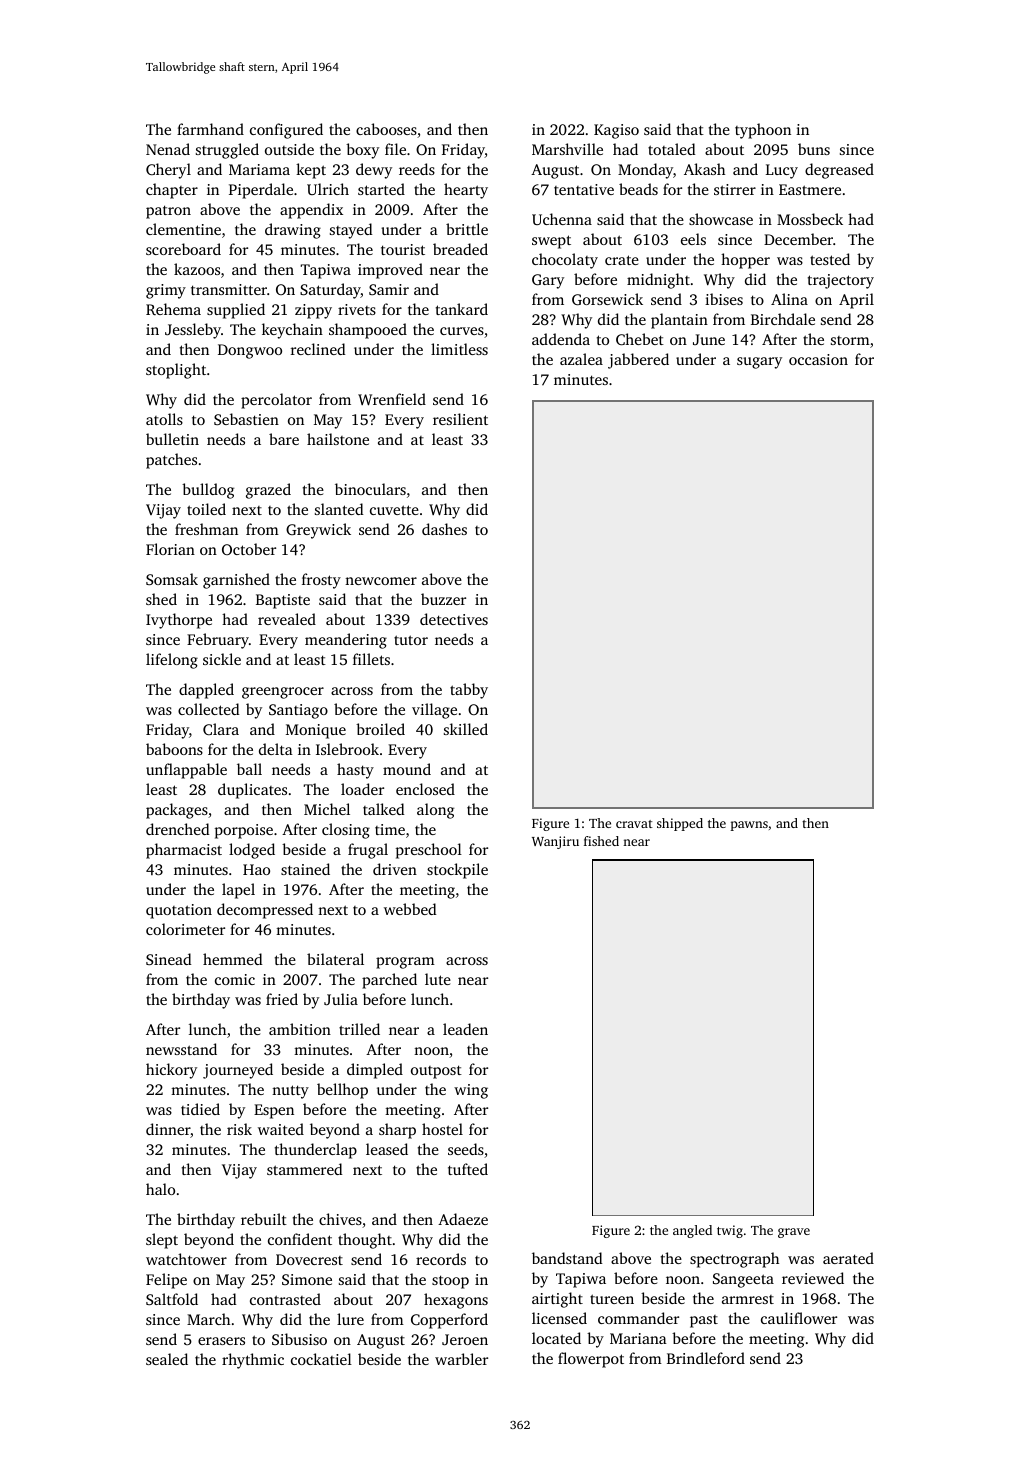 This document has height=1477, width=1020. Describe the element at coordinates (622, 260) in the document. I see `crate` at that location.
